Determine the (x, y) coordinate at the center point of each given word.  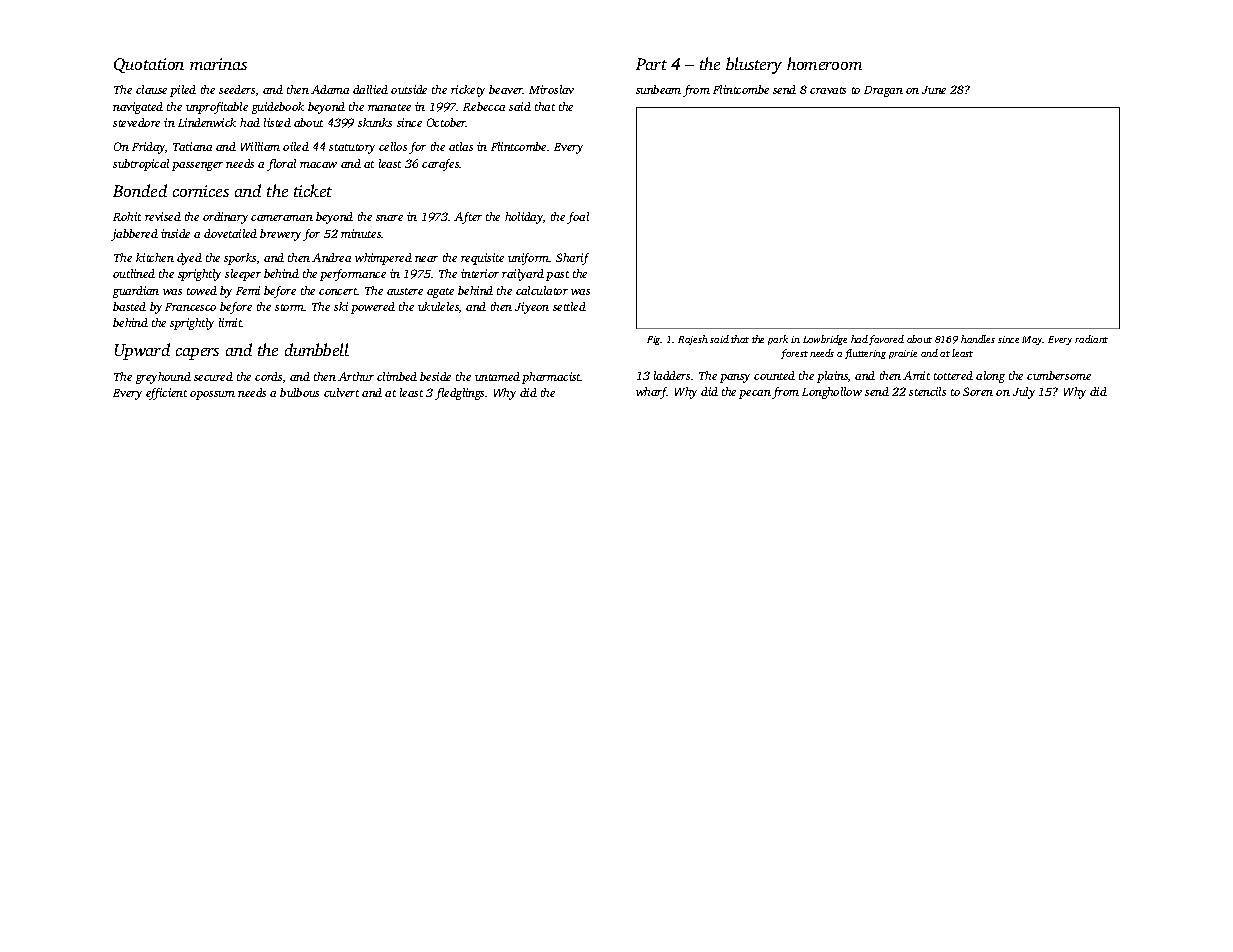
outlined (134, 273)
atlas (461, 146)
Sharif (572, 259)
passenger (197, 166)
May (1032, 340)
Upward (142, 351)
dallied (370, 89)
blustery (754, 65)
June (934, 90)
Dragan (883, 91)
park (778, 340)
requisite (482, 259)
